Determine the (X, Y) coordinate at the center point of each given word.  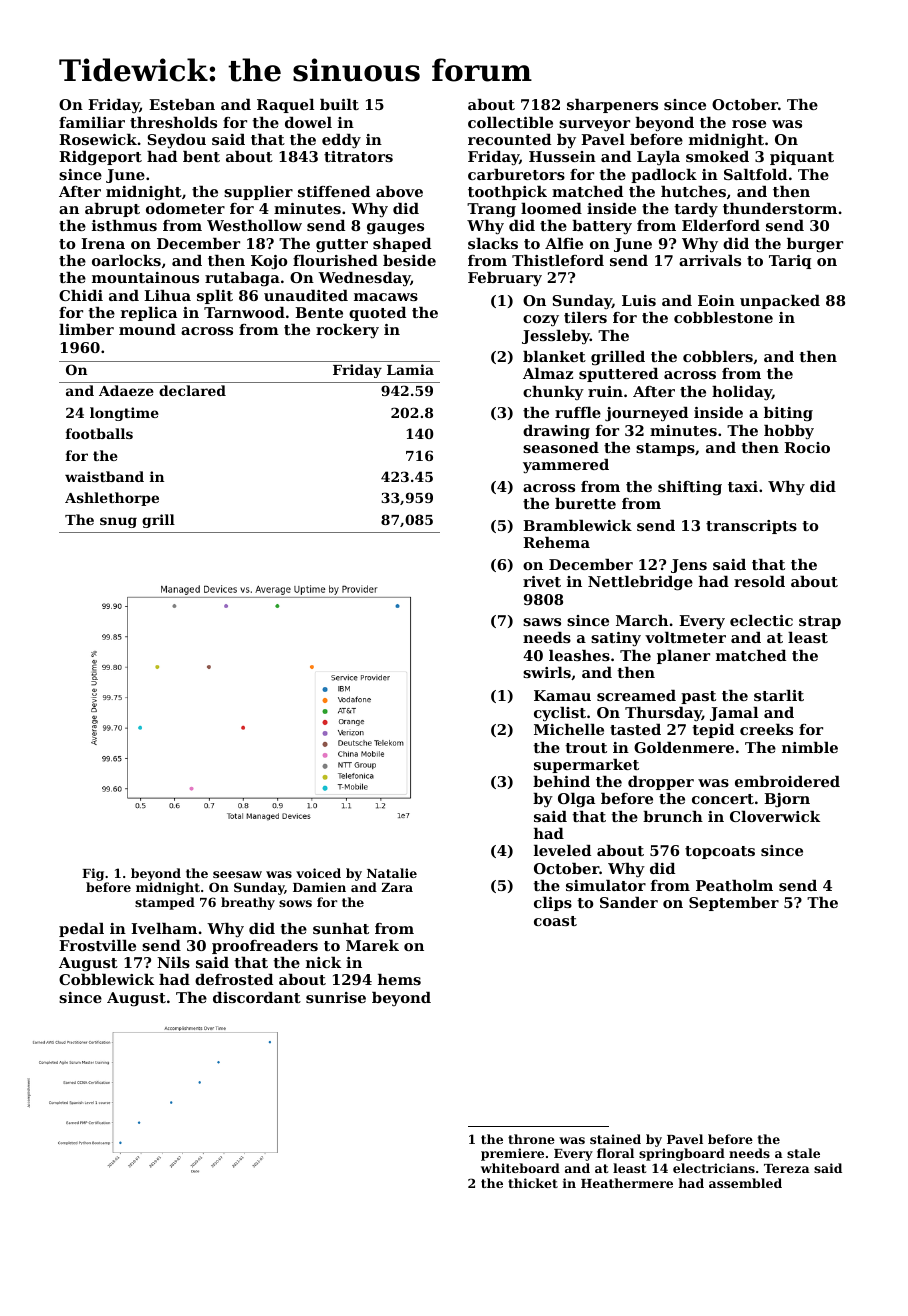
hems (399, 979)
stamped (165, 903)
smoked (717, 156)
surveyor (594, 125)
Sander (629, 902)
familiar (92, 122)
